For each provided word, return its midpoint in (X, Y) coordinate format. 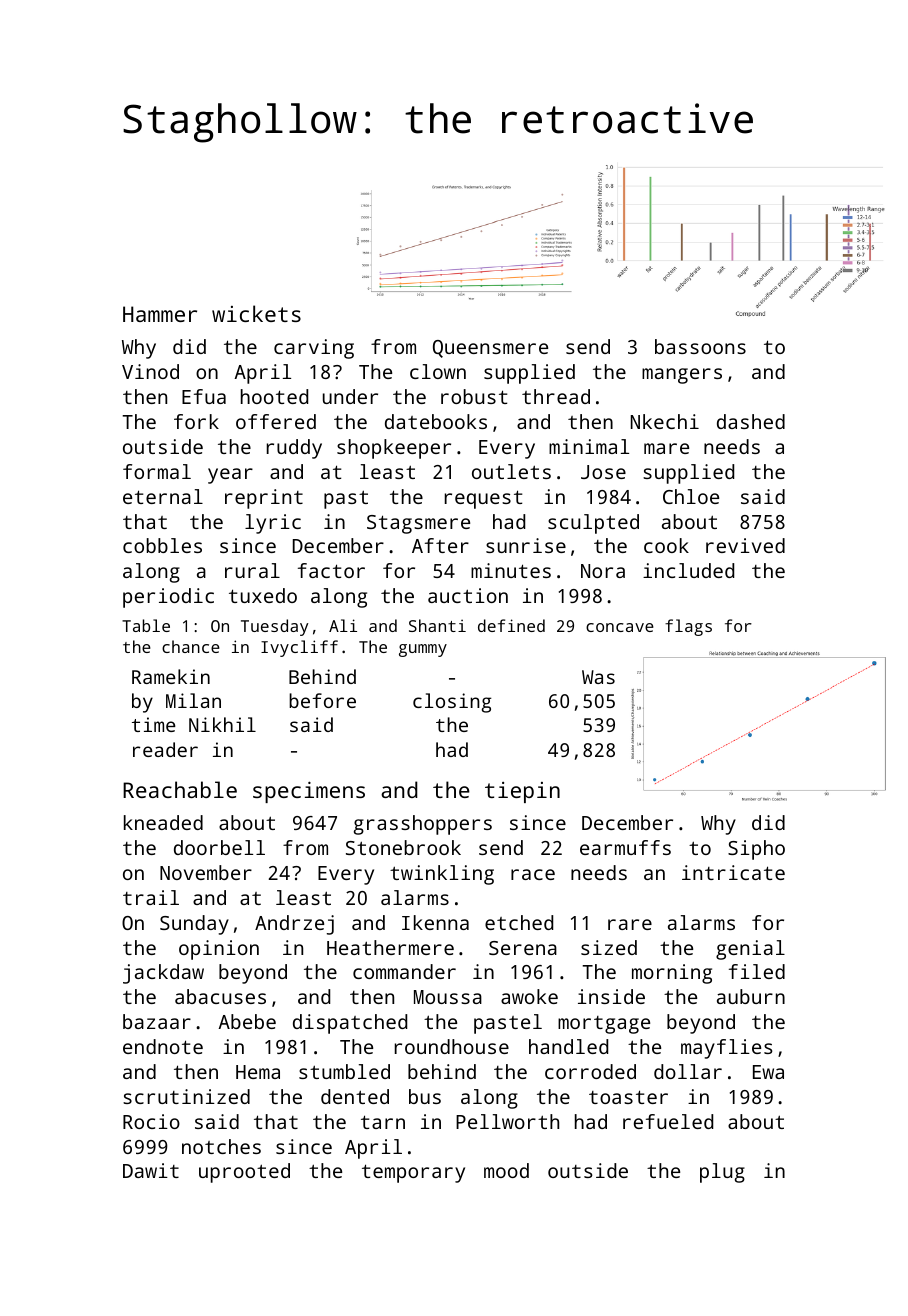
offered (276, 421)
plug (722, 1173)
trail (151, 897)
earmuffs (625, 847)
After (440, 545)
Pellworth (507, 1121)
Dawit (151, 1170)
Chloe (691, 496)
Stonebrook (403, 847)
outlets (511, 471)
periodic (168, 598)
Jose (603, 472)
